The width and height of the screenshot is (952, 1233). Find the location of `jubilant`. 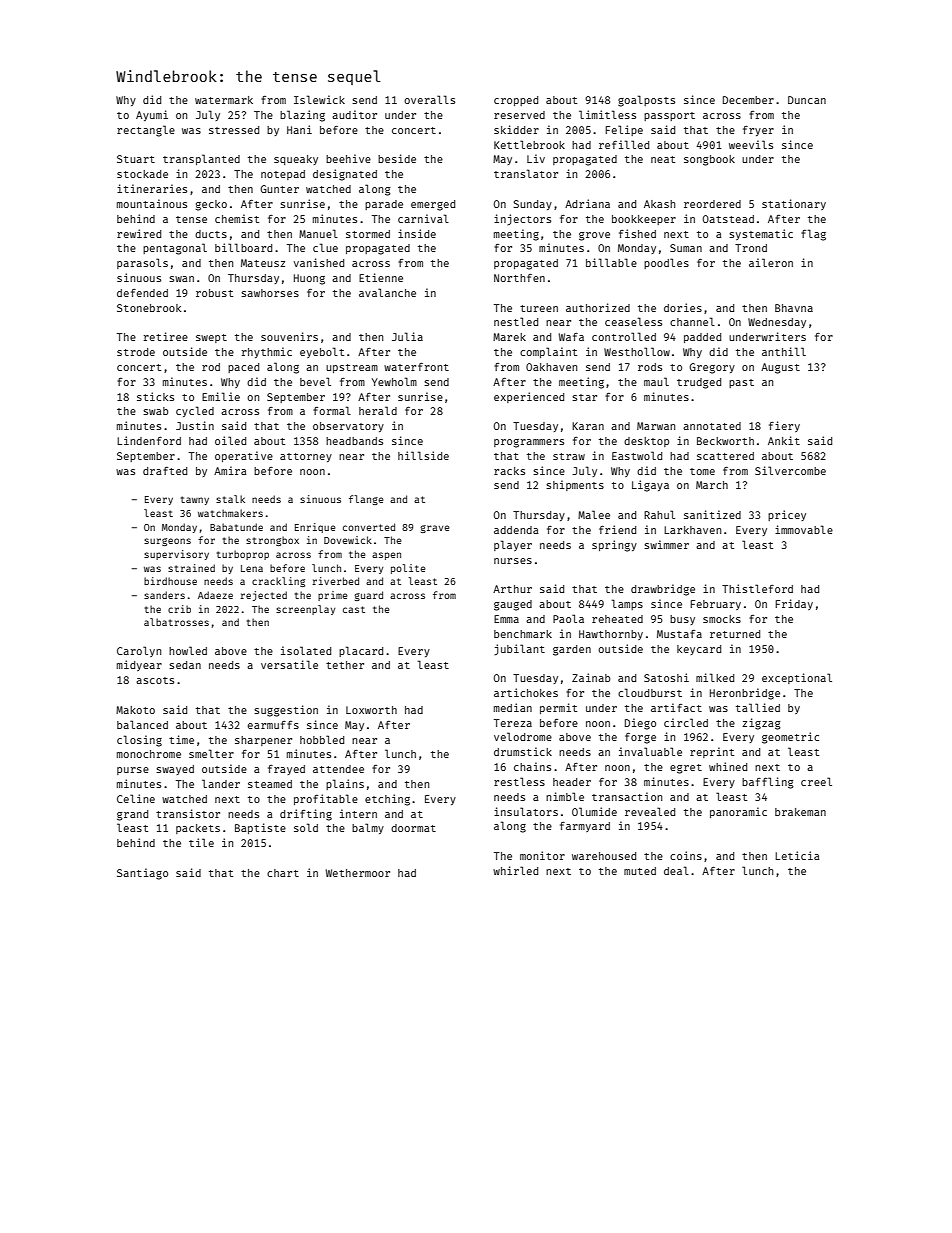

jubilant is located at coordinates (519, 649).
